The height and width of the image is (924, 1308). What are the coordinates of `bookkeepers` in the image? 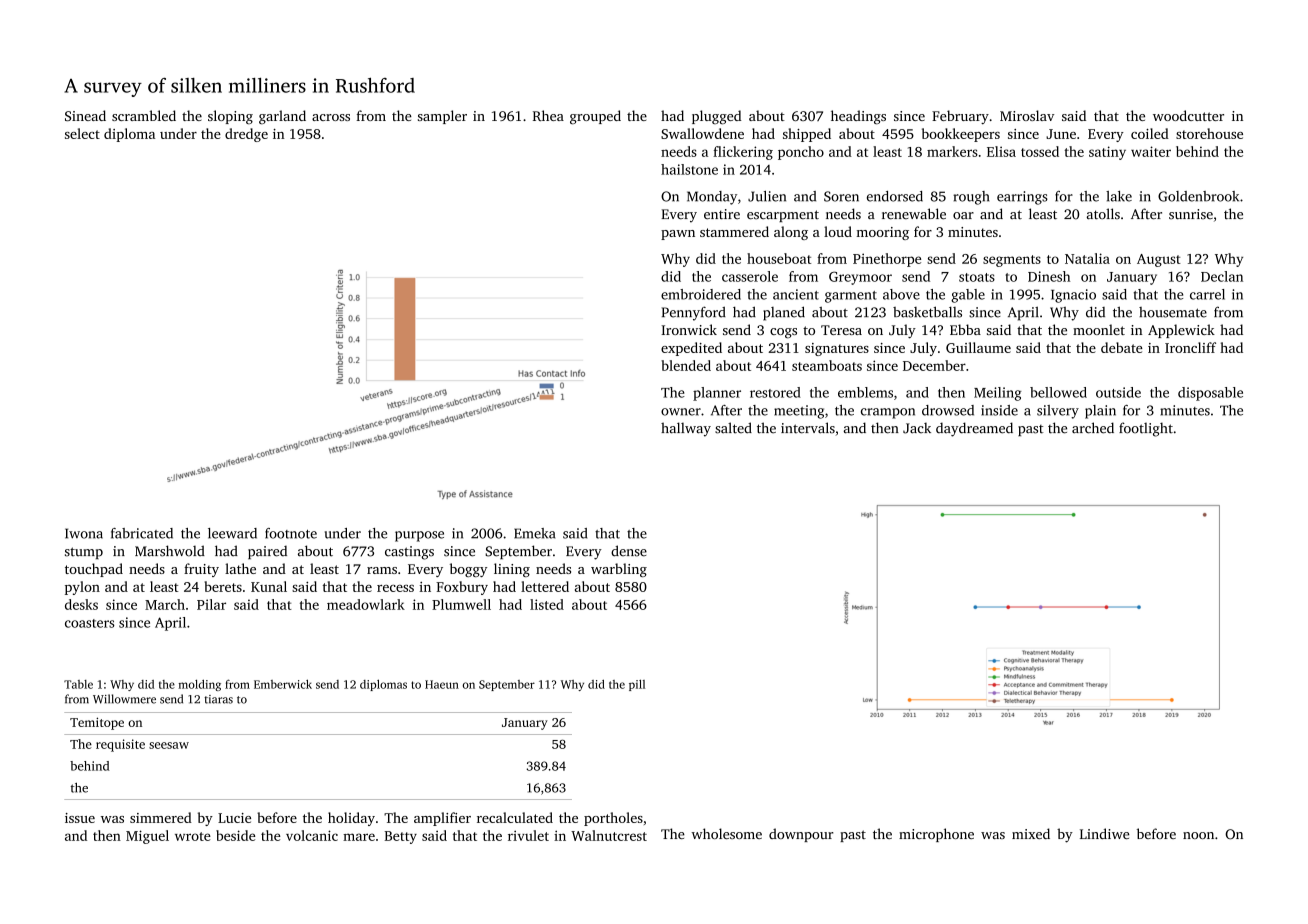 It's located at (961, 135).
